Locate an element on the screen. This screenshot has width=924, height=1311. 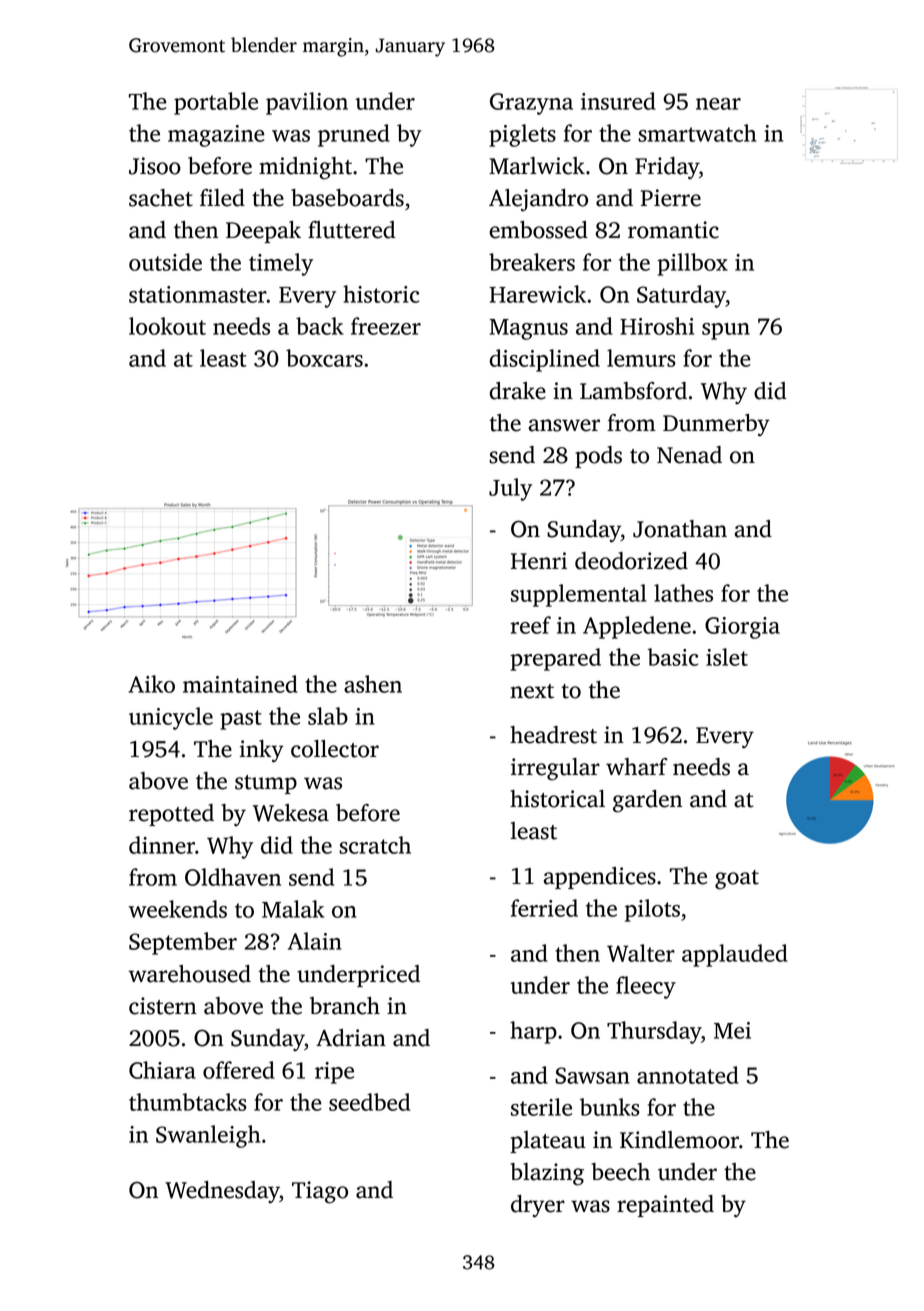
Jisoo is located at coordinates (155, 166).
